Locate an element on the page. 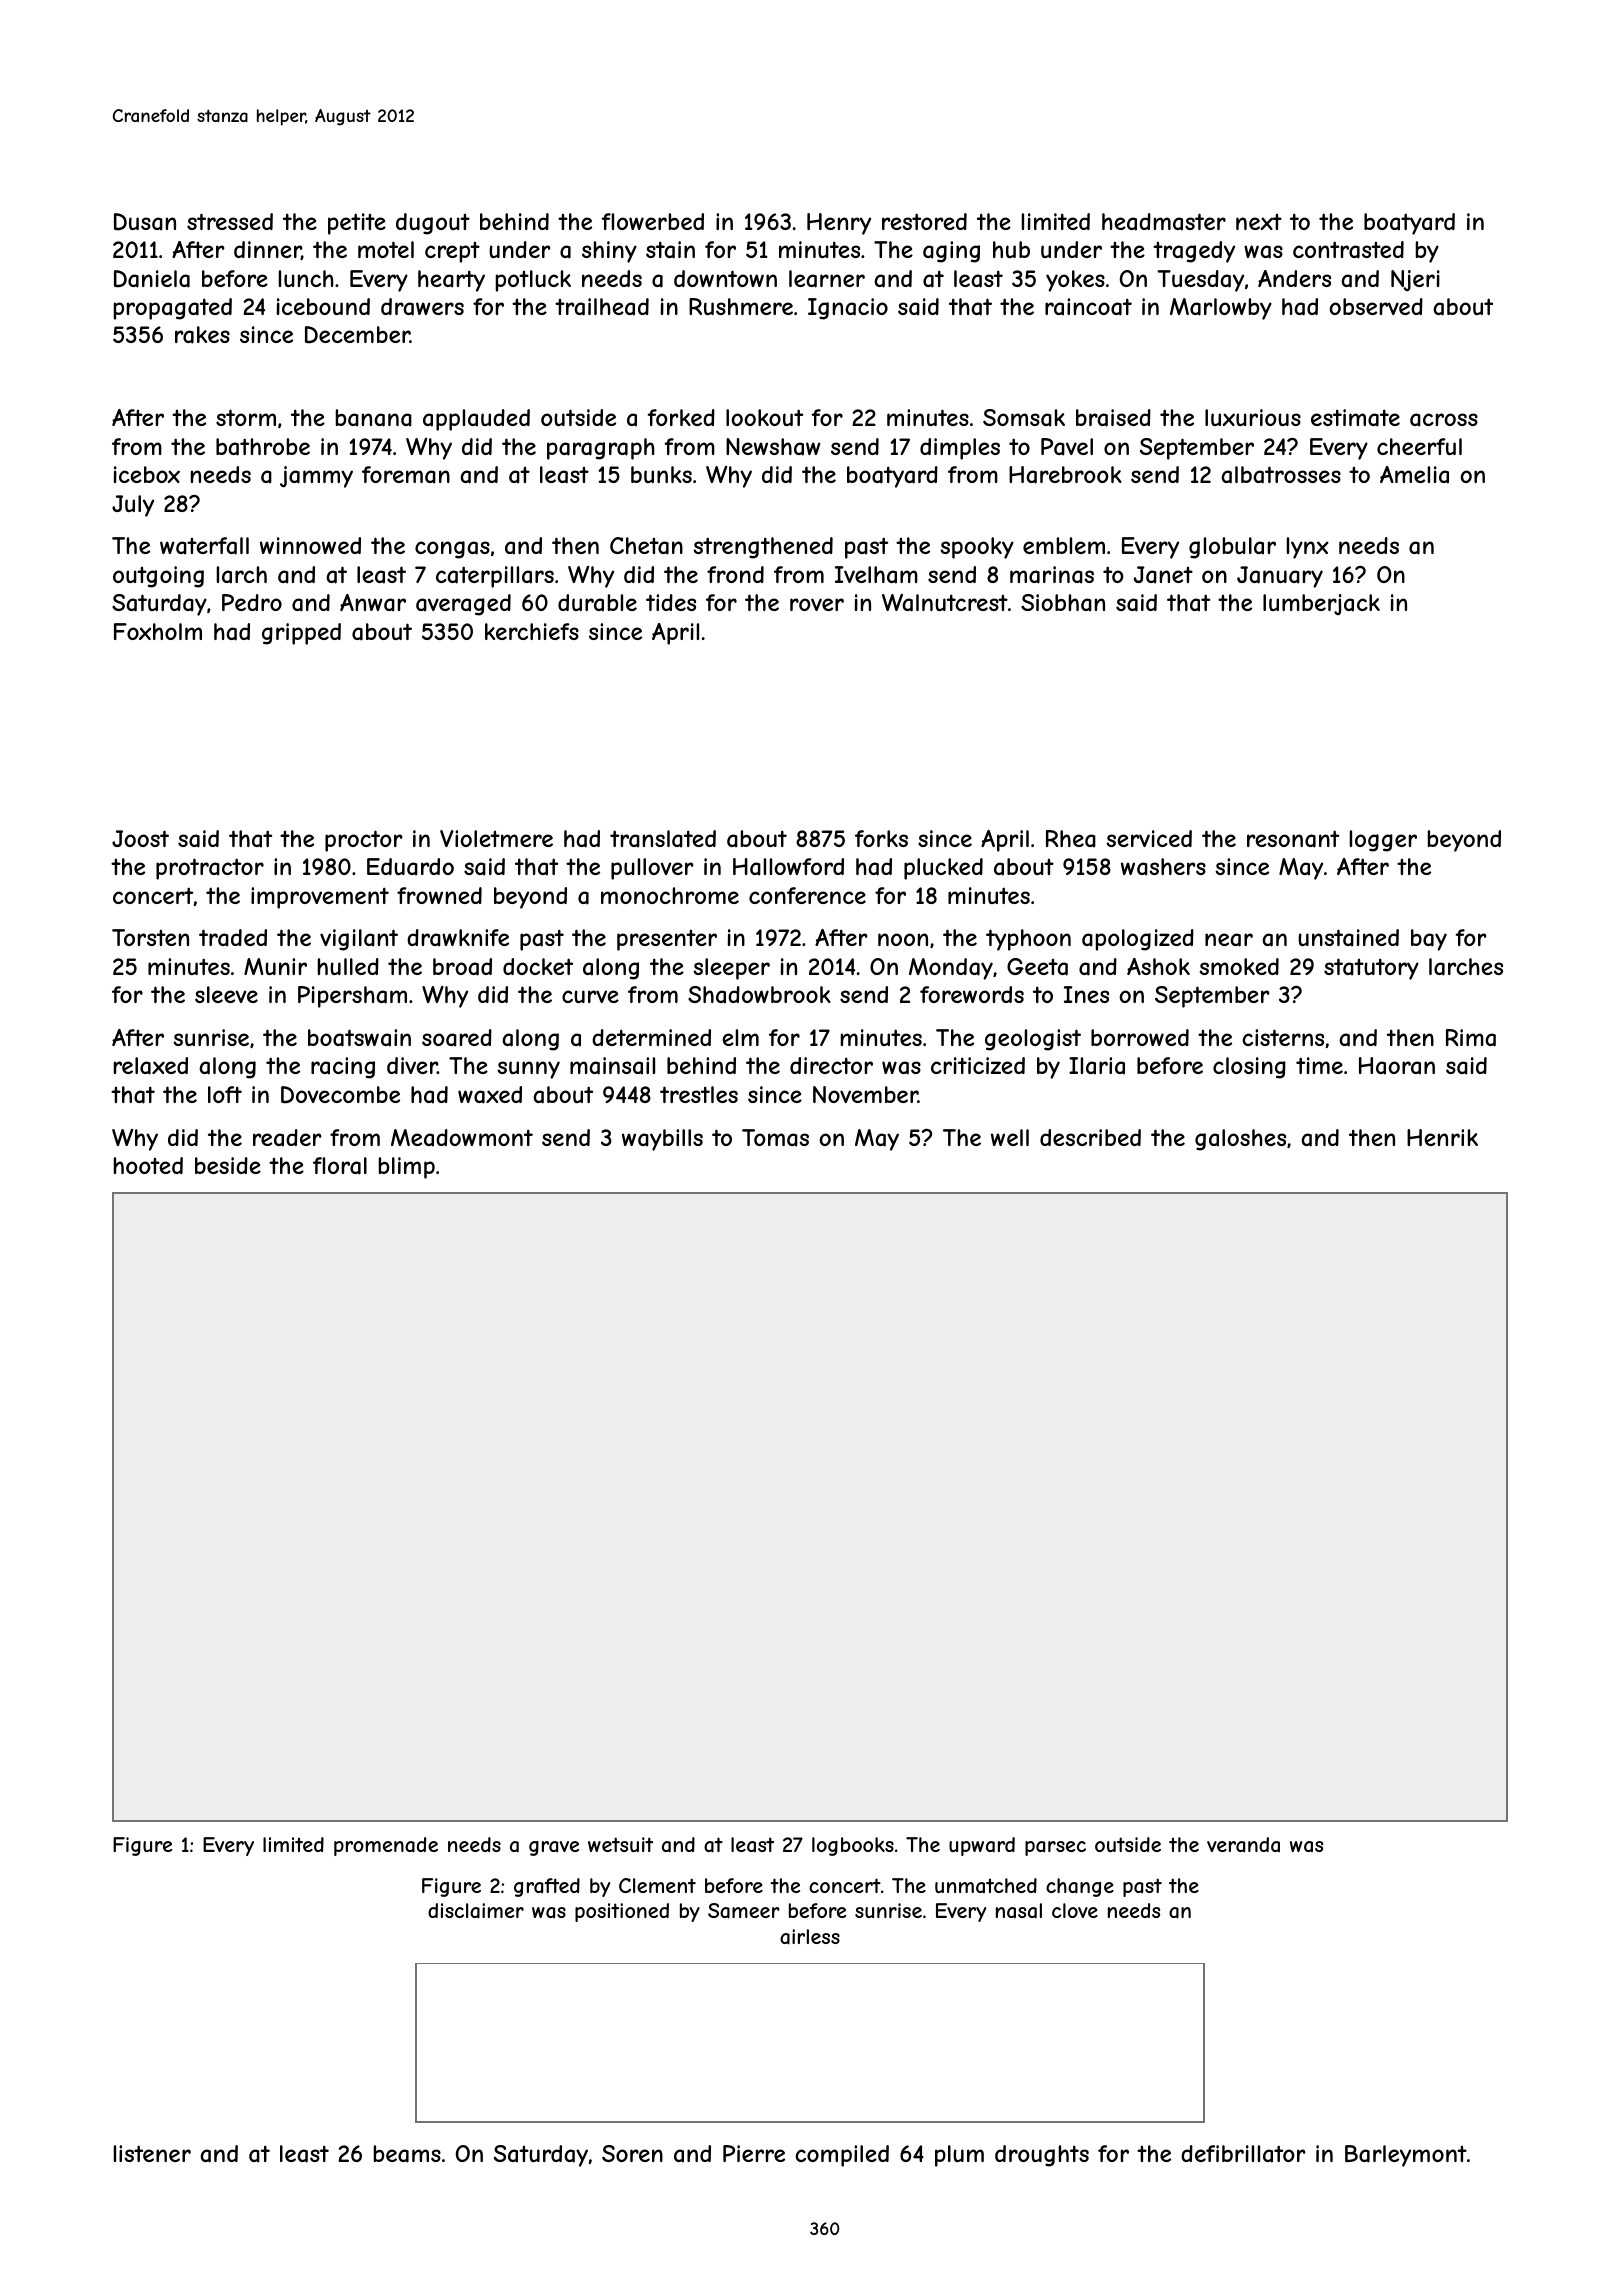 This document has height=2292, width=1620. bathrobe is located at coordinates (263, 447).
